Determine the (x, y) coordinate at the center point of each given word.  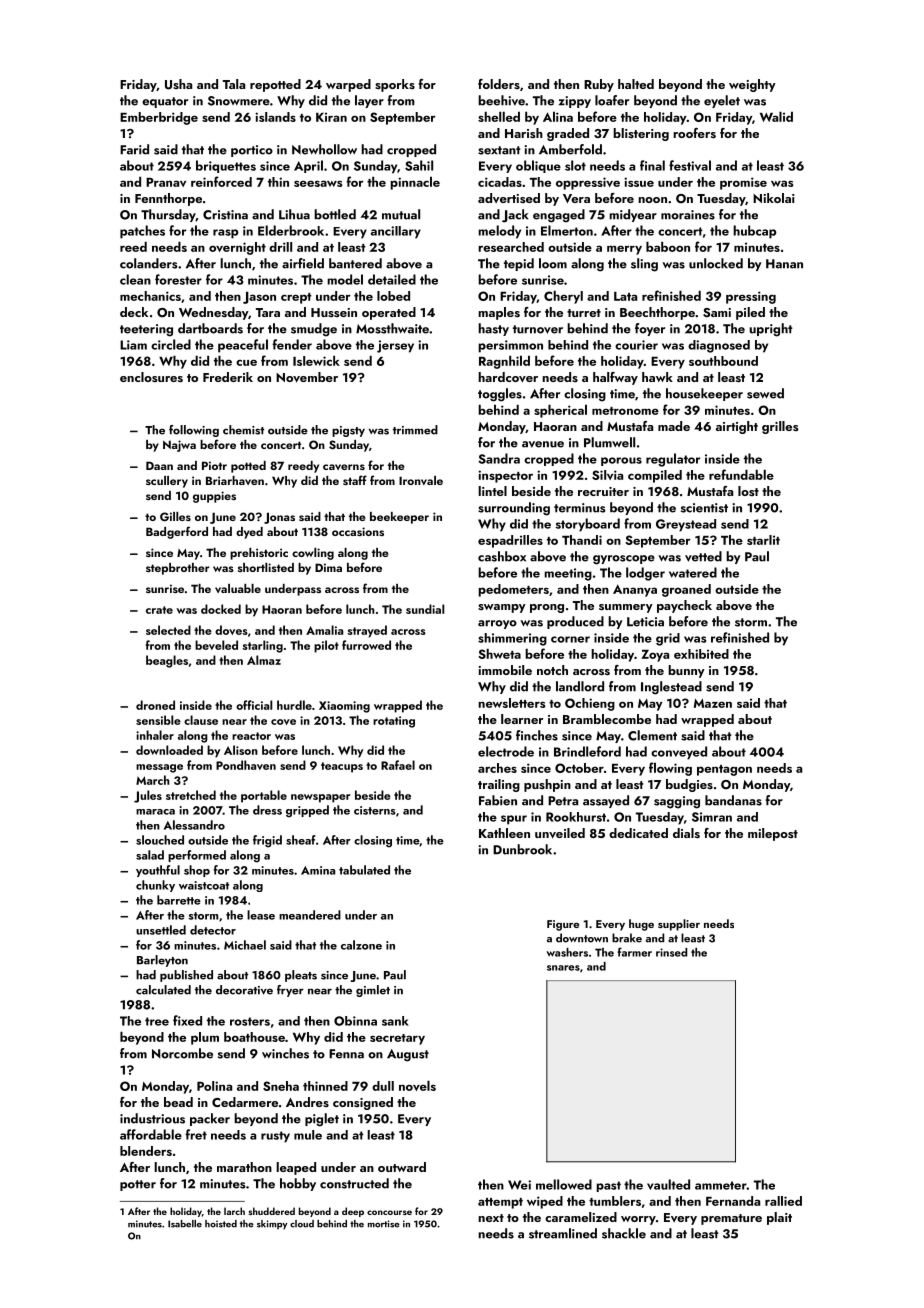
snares (563, 968)
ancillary (396, 232)
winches (285, 1053)
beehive (501, 100)
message (159, 768)
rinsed (671, 952)
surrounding (514, 509)
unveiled (560, 833)
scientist (704, 508)
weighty (752, 85)
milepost (773, 834)
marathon (244, 1167)
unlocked (716, 263)
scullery (167, 482)
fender (292, 344)
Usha (178, 84)
